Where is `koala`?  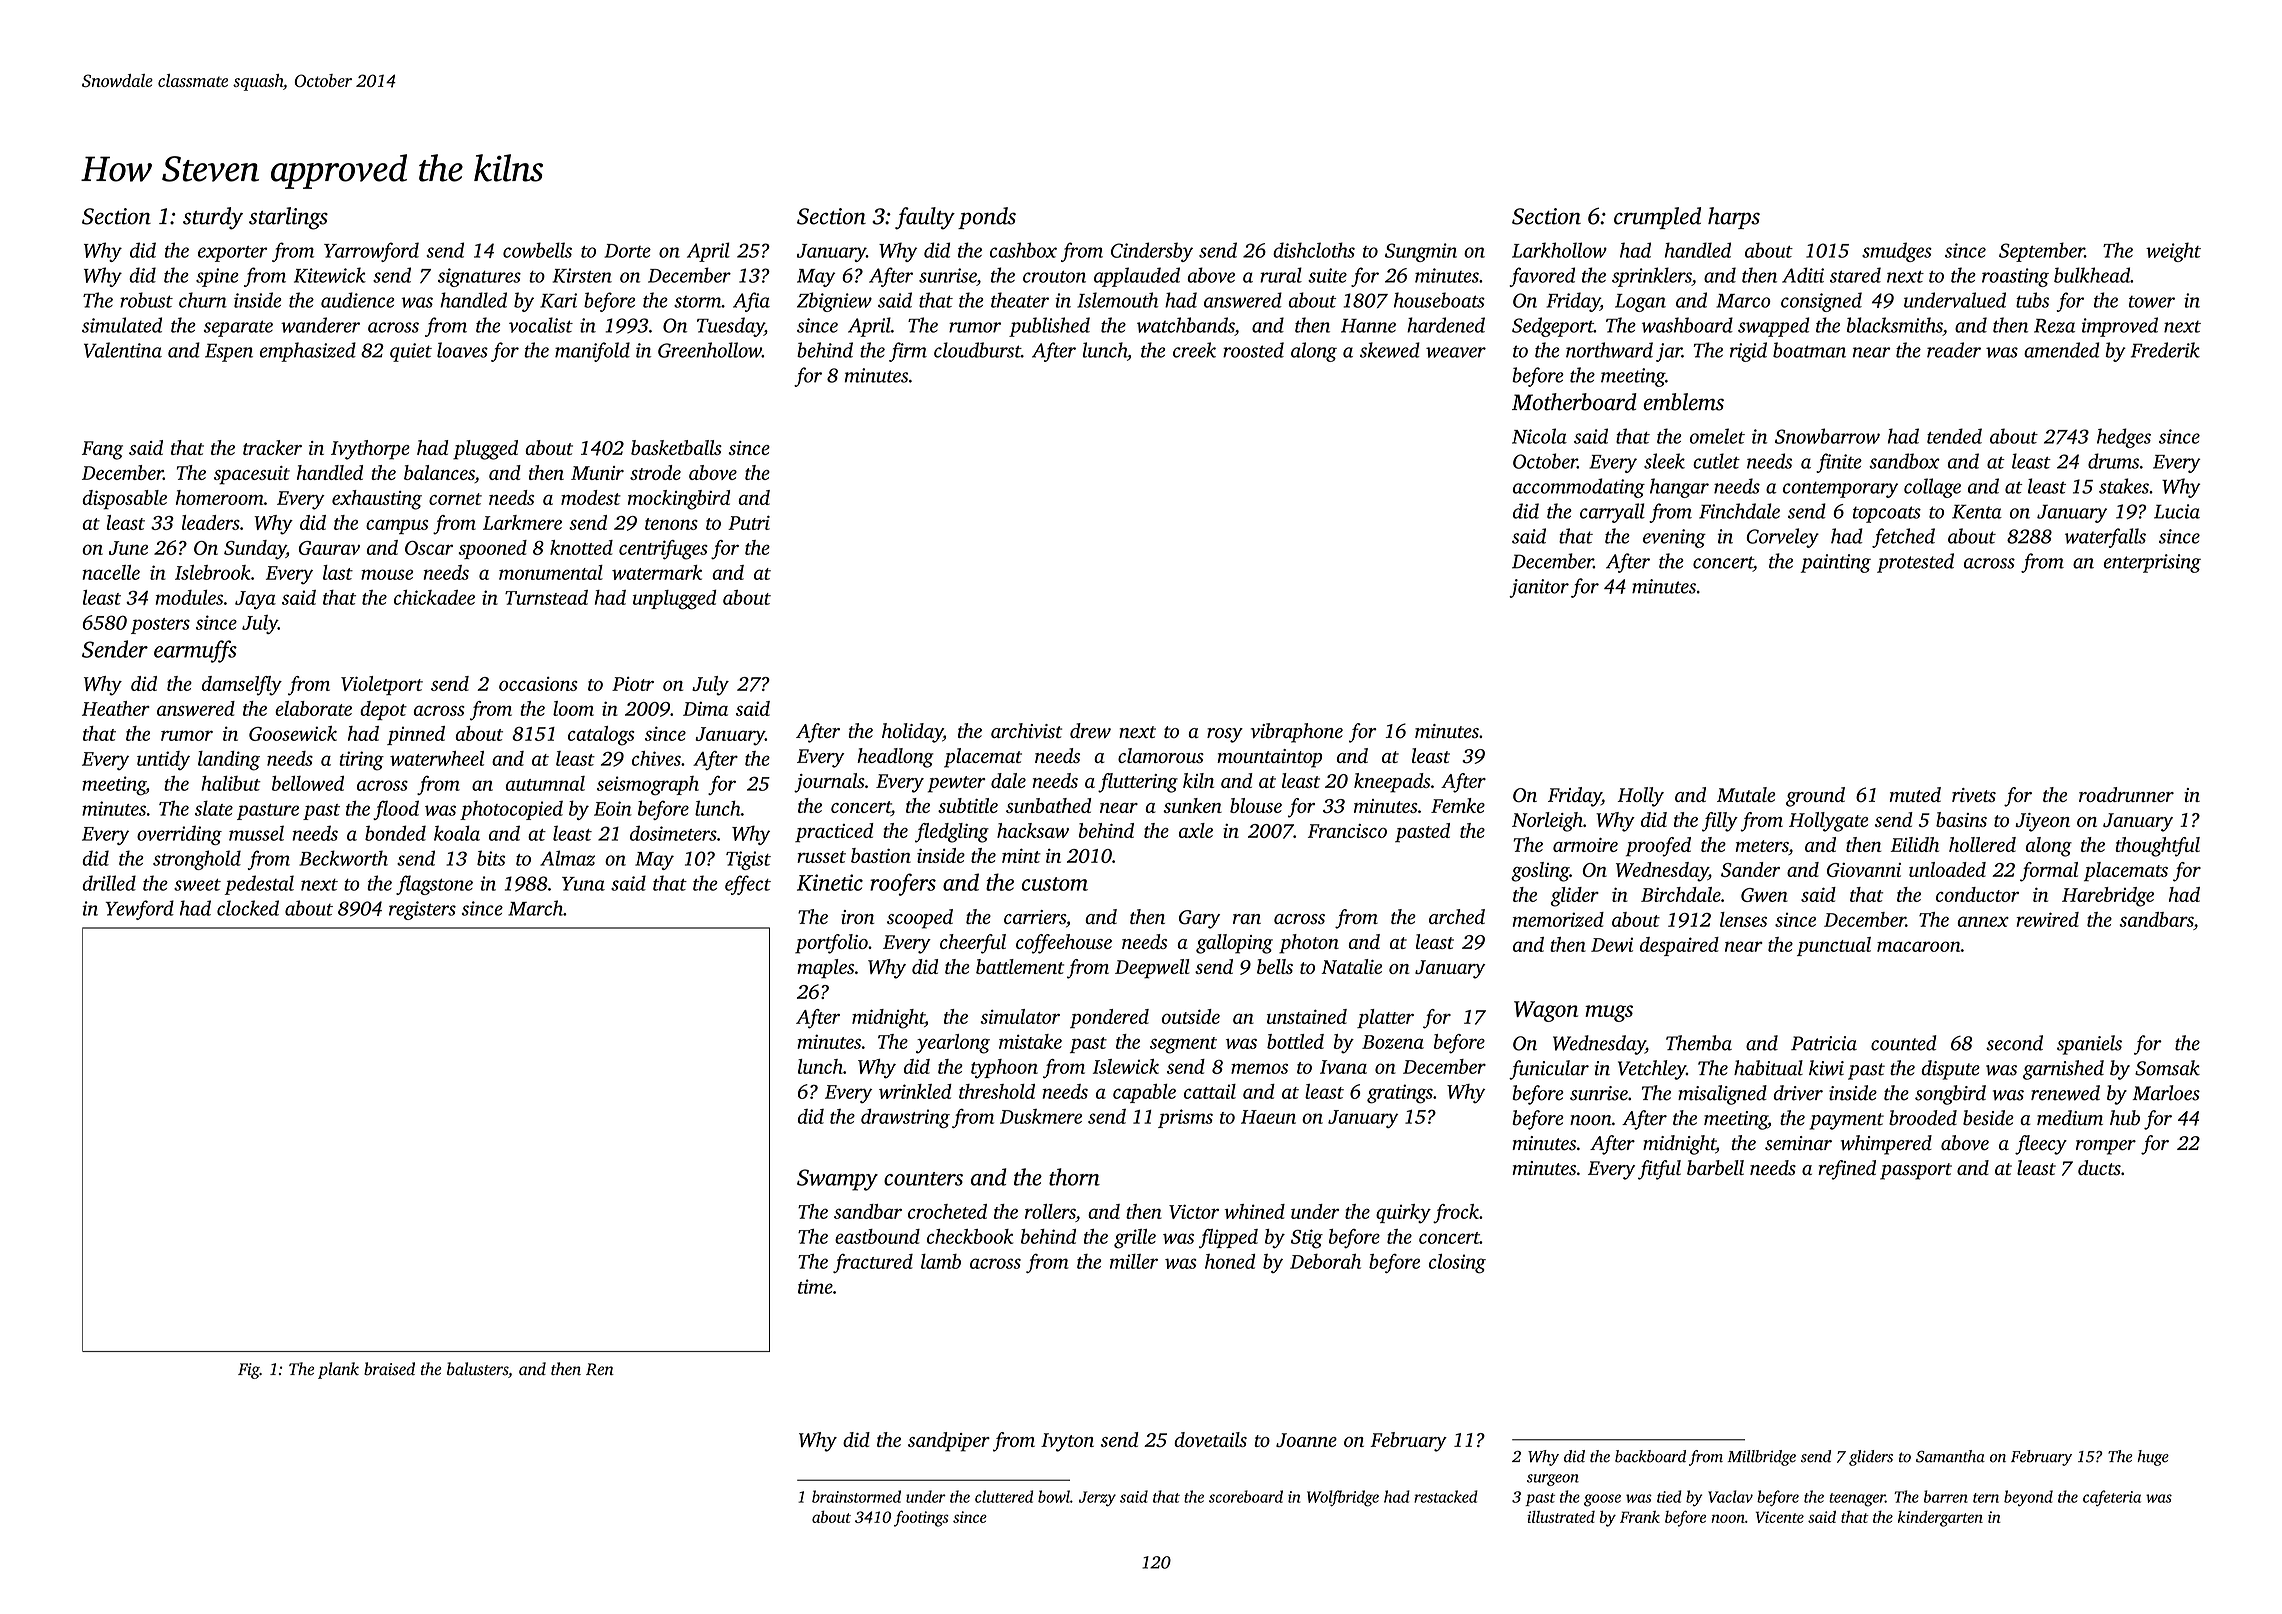
koala is located at coordinates (457, 833).
